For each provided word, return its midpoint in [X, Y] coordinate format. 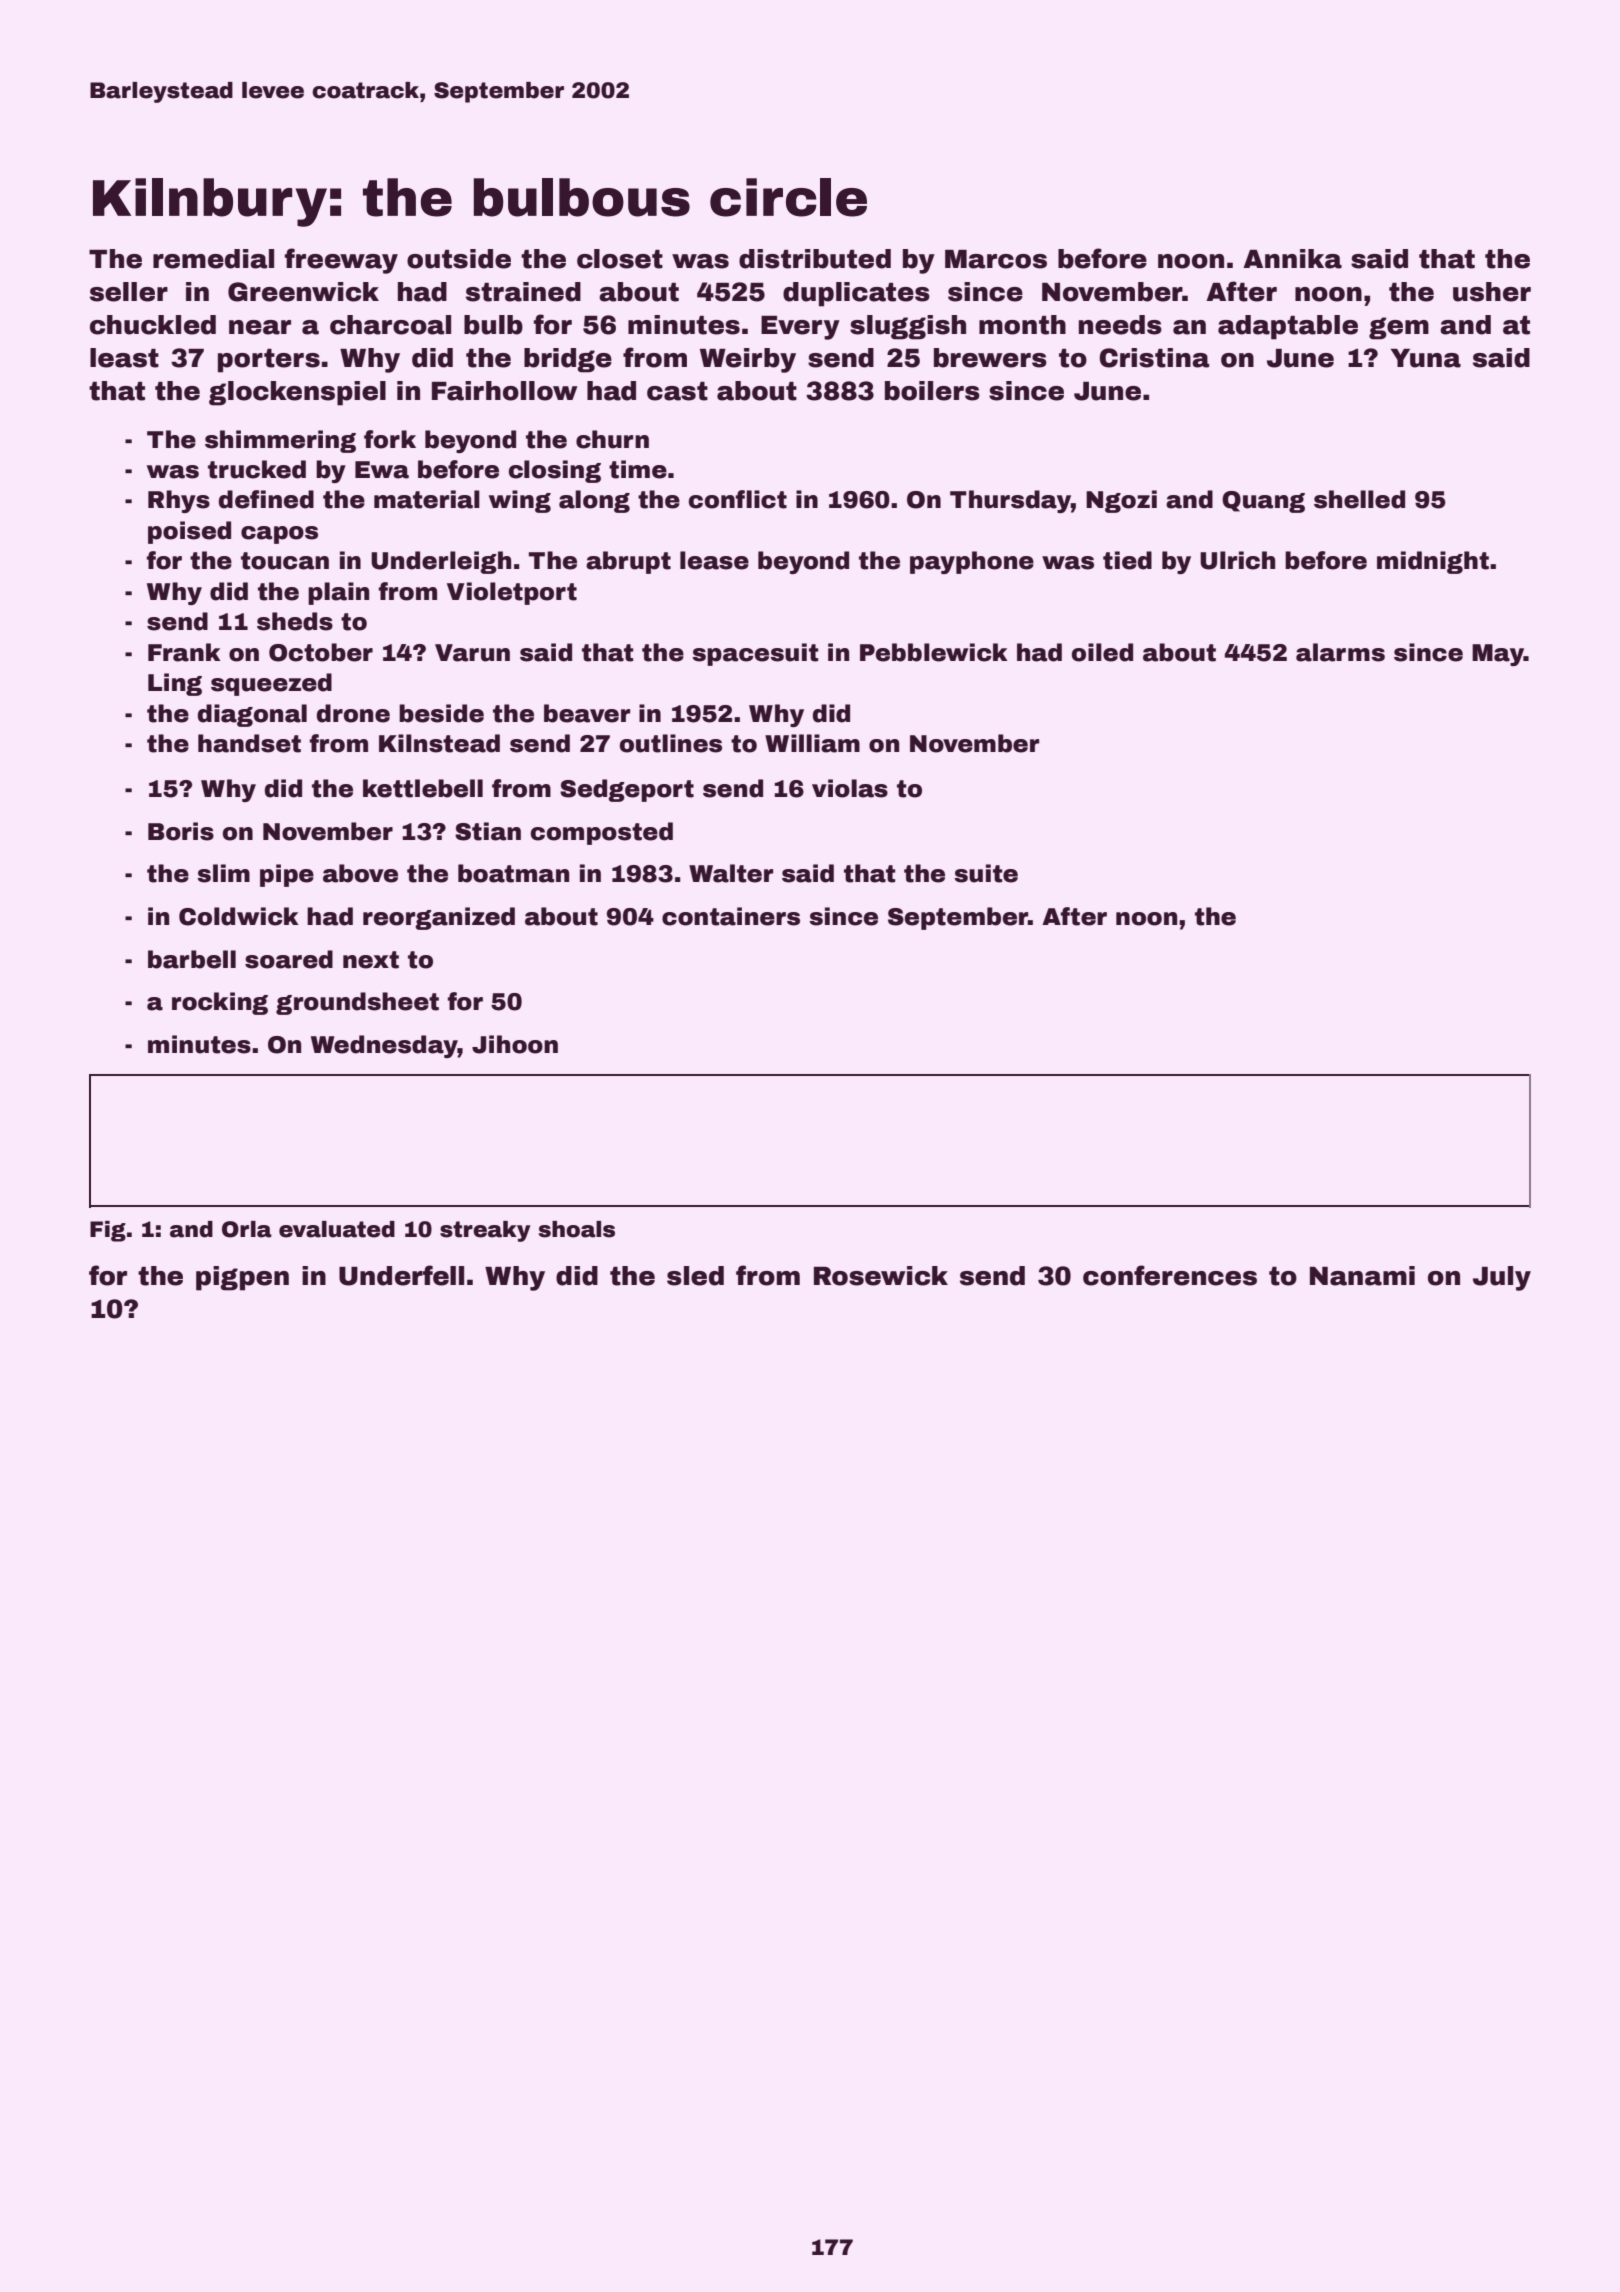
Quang [1263, 502]
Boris [181, 831]
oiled [1102, 652]
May [1498, 655]
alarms [1340, 652]
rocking [220, 1003]
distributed [815, 259]
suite [986, 873]
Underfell [401, 1275]
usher [1492, 292]
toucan [285, 561]
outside [459, 259]
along [594, 501]
